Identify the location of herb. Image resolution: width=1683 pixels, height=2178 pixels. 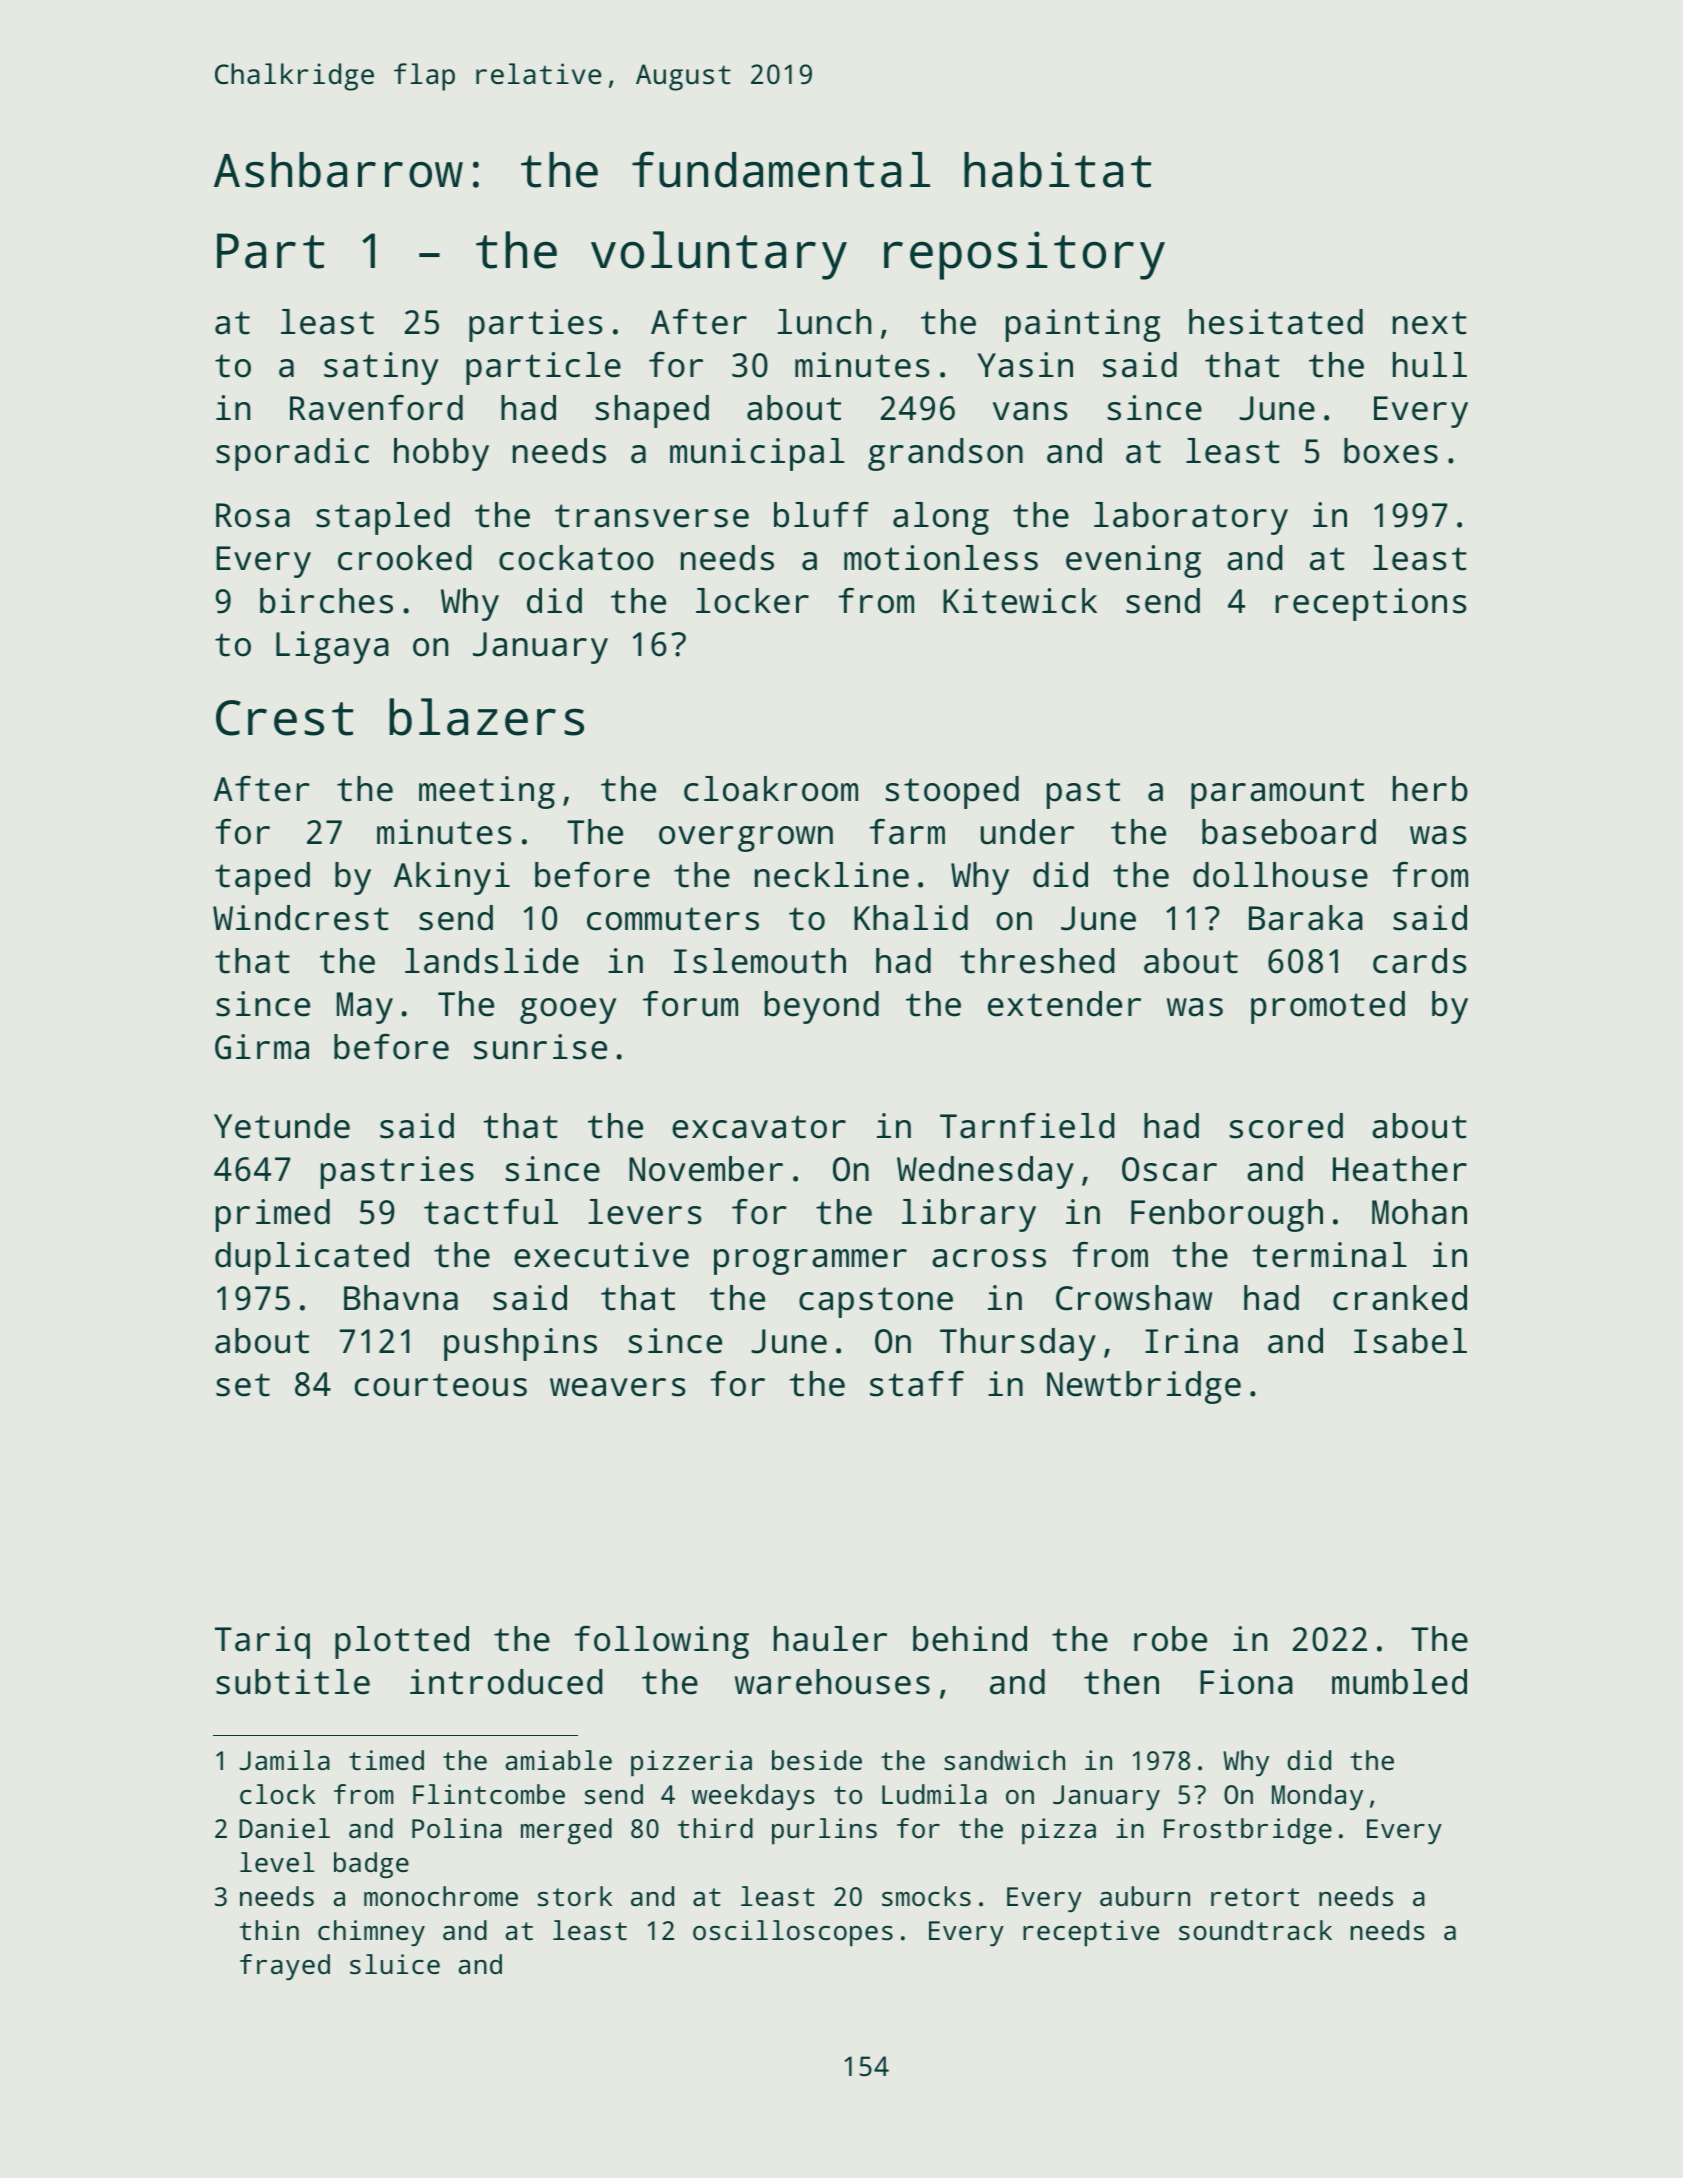
(1430, 789).
